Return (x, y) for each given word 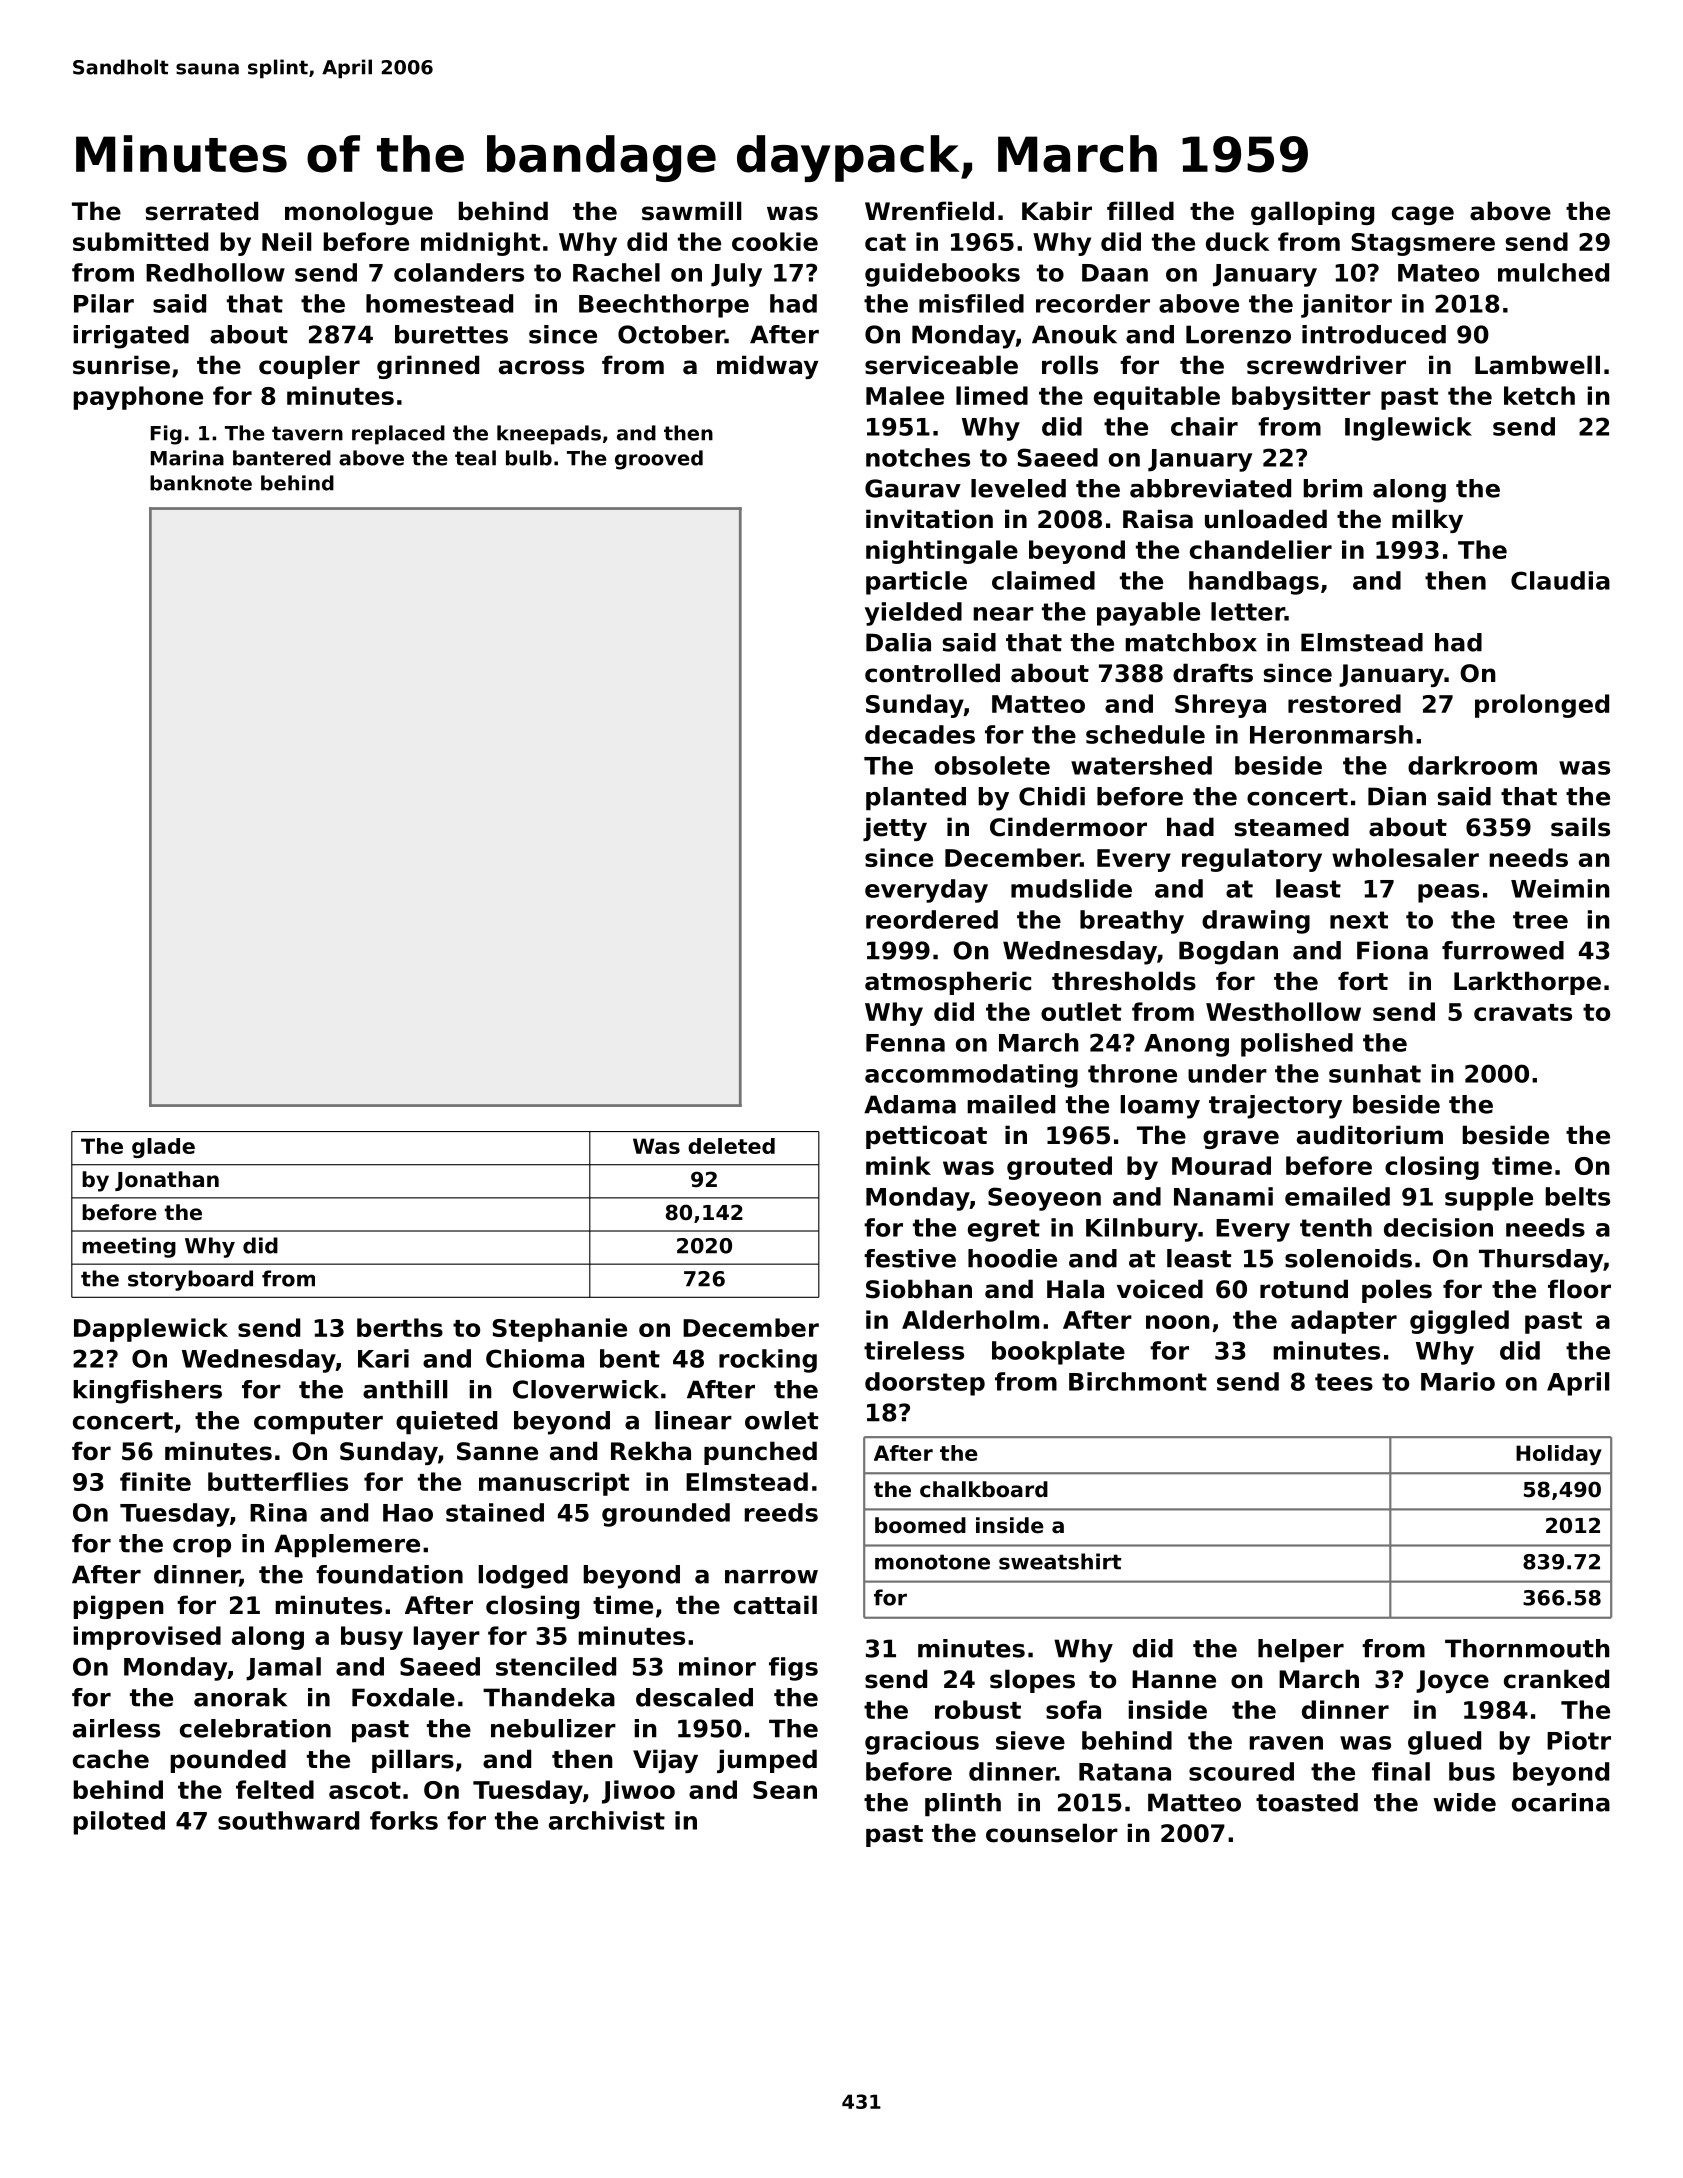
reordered (932, 919)
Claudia (1560, 580)
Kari (383, 1358)
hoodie (1012, 1258)
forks (404, 1820)
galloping (1312, 213)
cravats (1523, 1012)
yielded (913, 614)
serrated (202, 211)
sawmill (691, 211)
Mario (1458, 1381)
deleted (731, 1146)
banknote (201, 483)
